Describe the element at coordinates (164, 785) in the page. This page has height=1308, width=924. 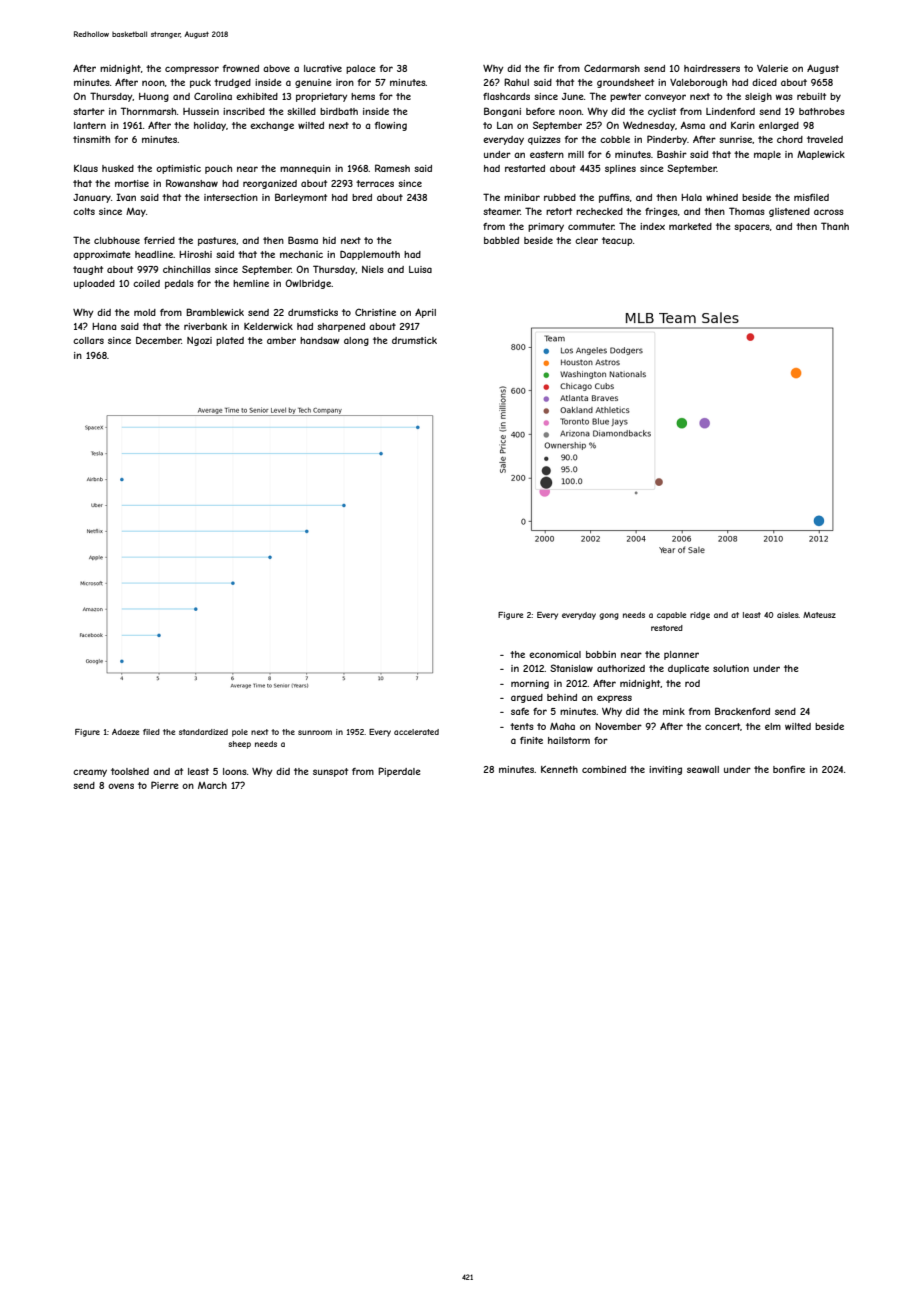
I see `Pierre` at that location.
